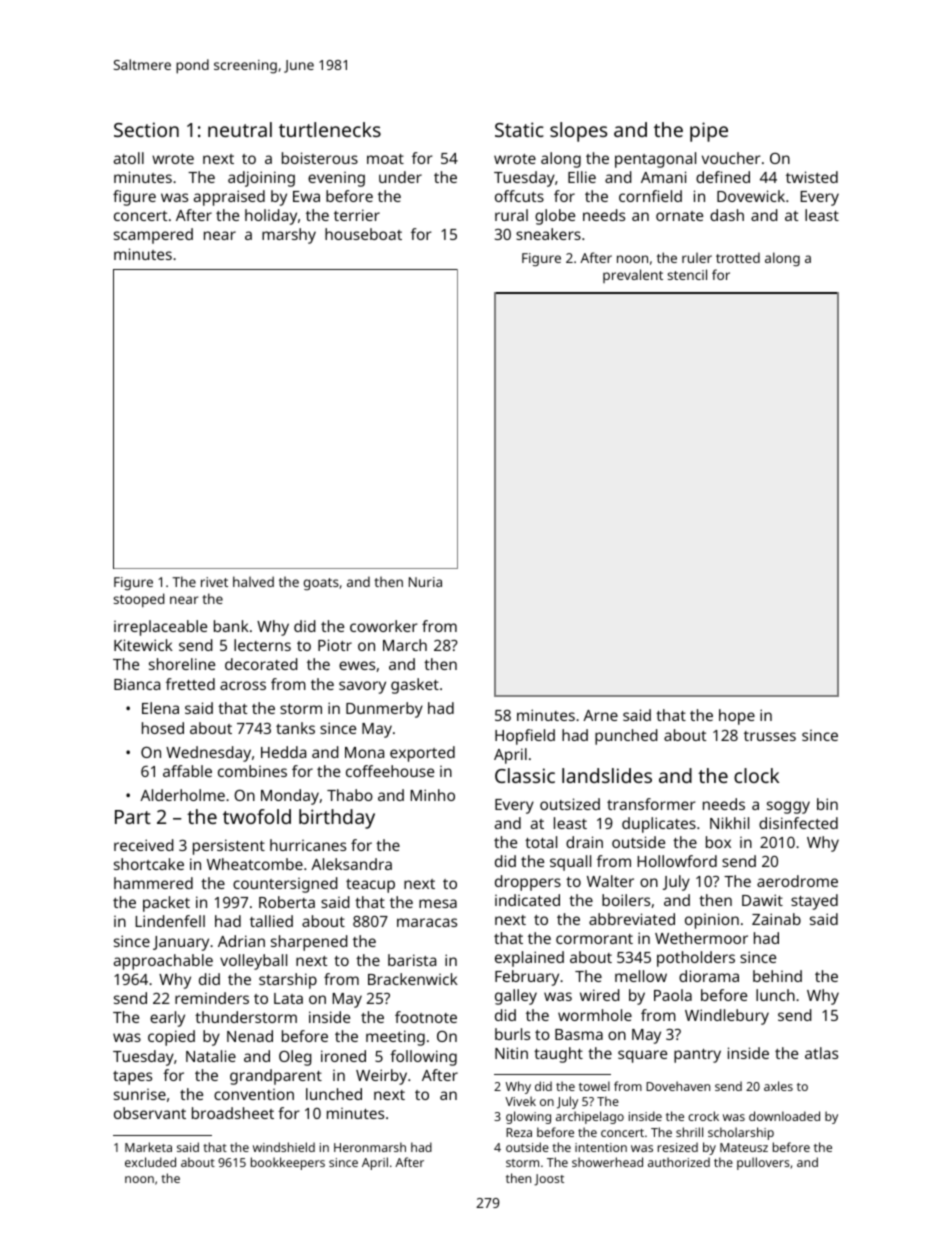  Describe the element at coordinates (821, 1053) in the screenshot. I see `atlas` at that location.
